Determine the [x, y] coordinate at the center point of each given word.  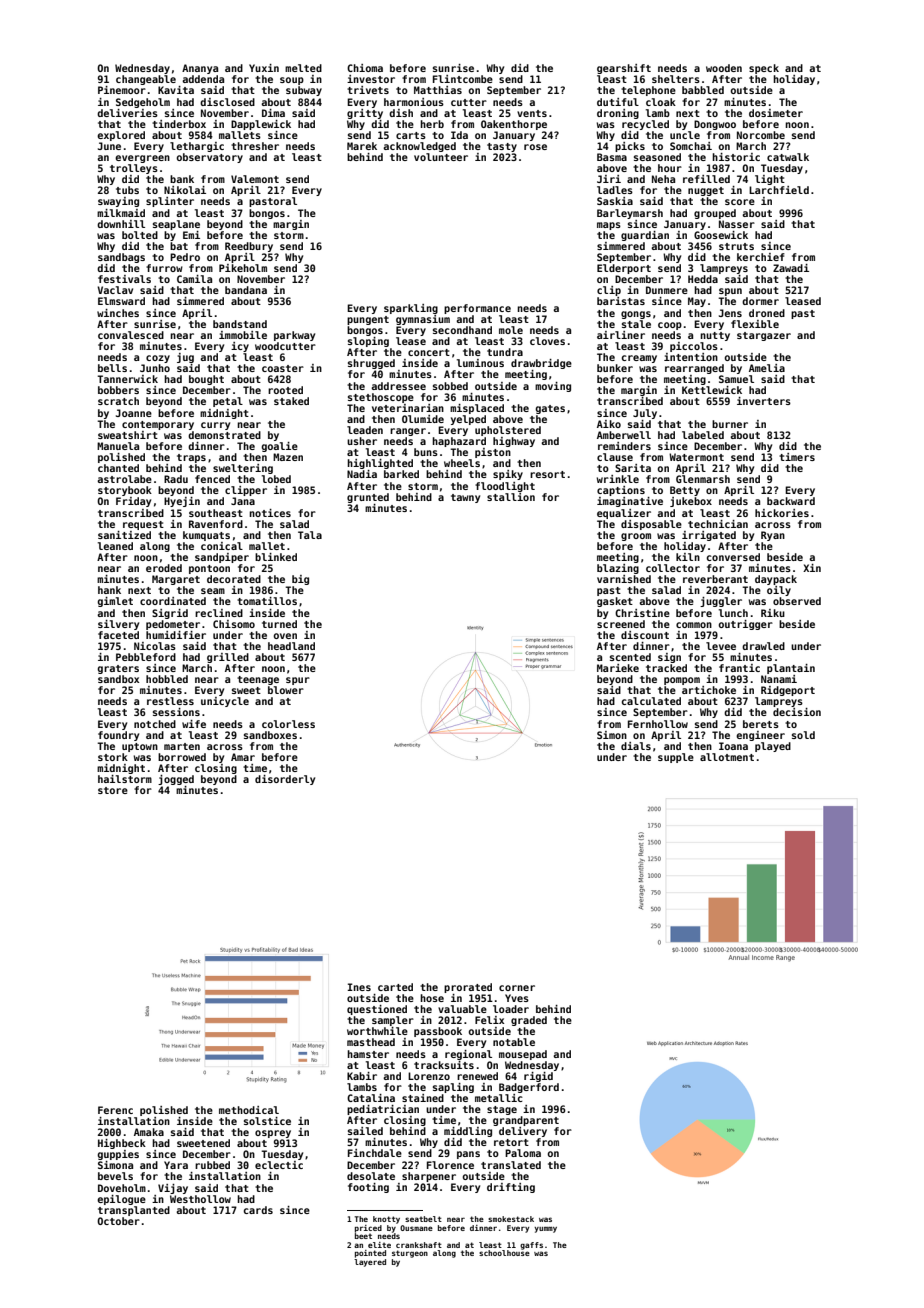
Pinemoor [122, 90]
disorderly [285, 780]
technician [718, 524]
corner [517, 988]
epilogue [121, 1200]
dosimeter [776, 113]
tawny [465, 498]
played [773, 747]
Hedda [703, 279]
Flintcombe [463, 79]
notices [270, 513]
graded [529, 1021]
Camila [194, 279]
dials [636, 746]
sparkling [411, 309]
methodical [249, 1110]
